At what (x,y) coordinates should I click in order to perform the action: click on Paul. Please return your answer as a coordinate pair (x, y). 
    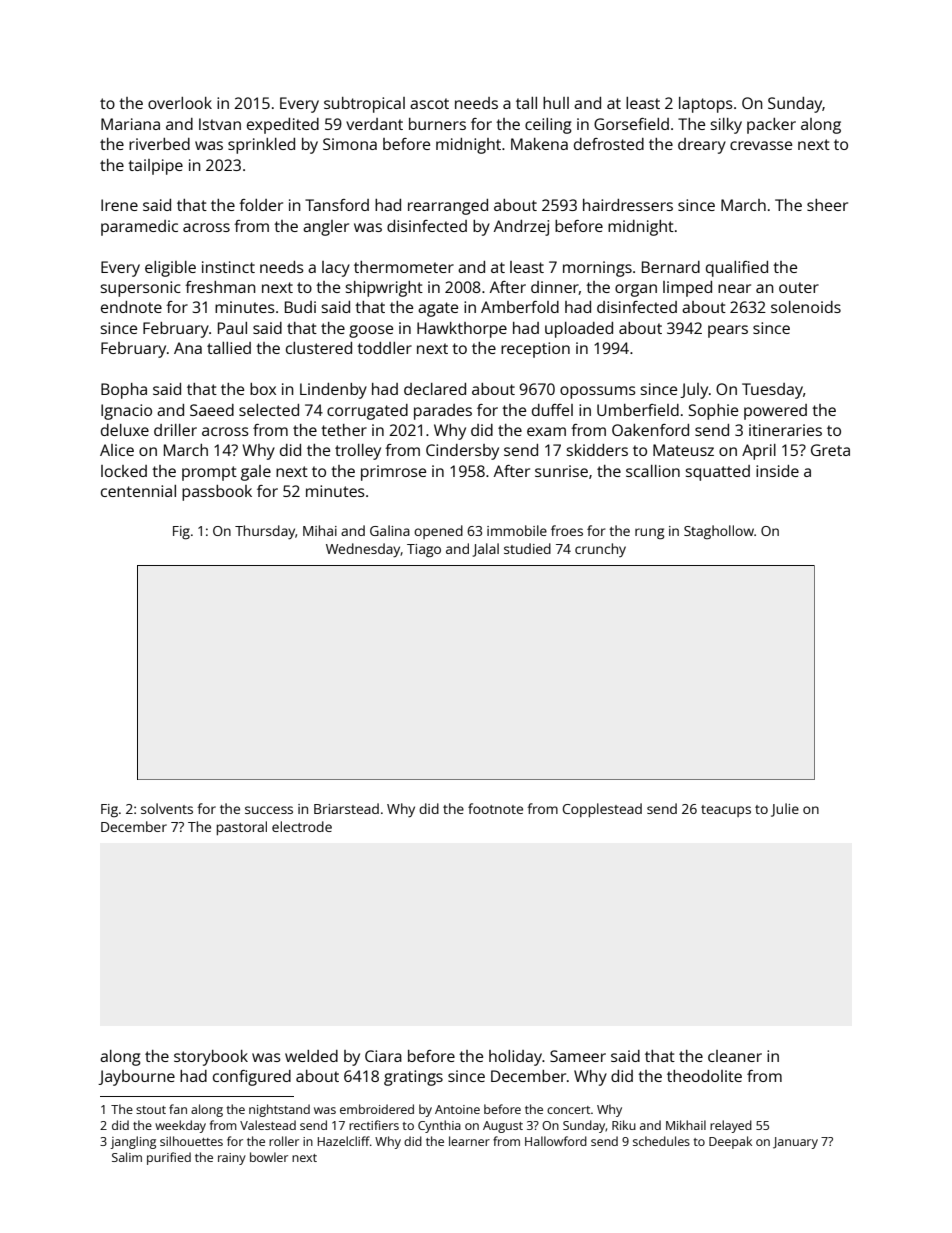
    Looking at the image, I should click on (232, 328).
